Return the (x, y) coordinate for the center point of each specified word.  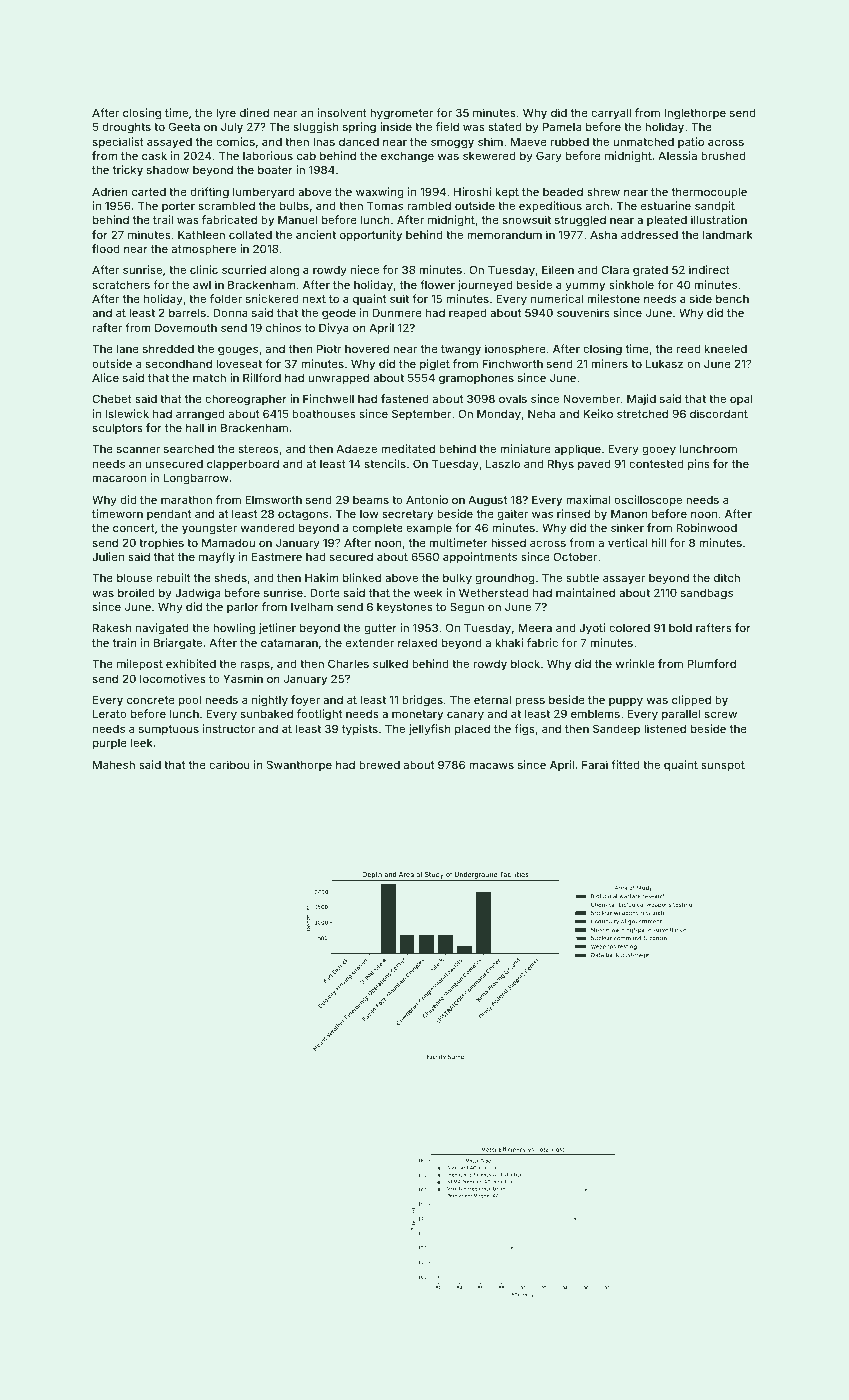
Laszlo (503, 463)
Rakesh (112, 627)
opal (741, 399)
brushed (723, 155)
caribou (229, 764)
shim (490, 141)
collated (250, 234)
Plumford (711, 663)
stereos (259, 449)
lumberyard (264, 193)
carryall (611, 114)
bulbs (294, 205)
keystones (405, 608)
